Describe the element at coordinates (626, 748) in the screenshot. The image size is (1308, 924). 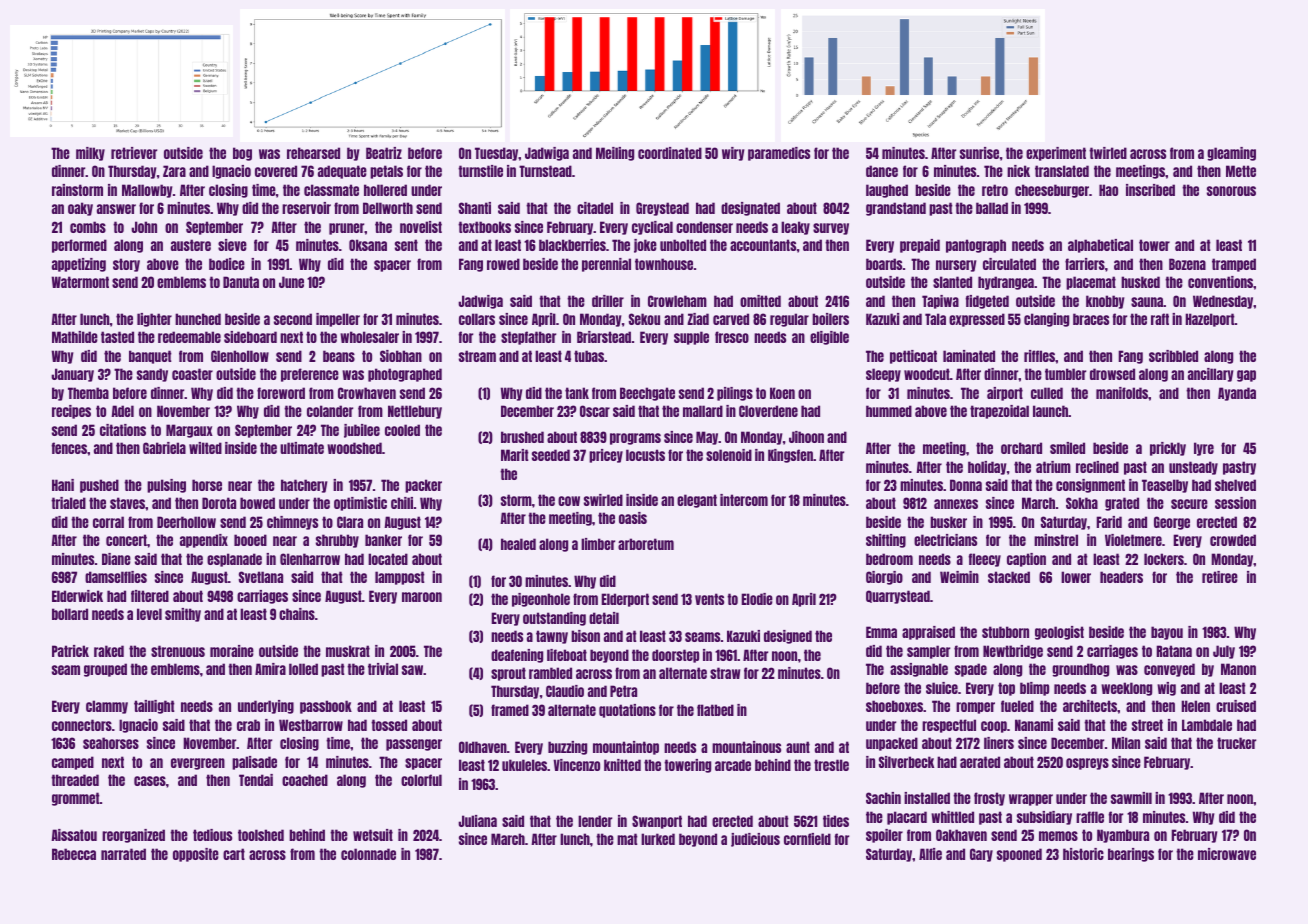
I see `mountaintop` at that location.
